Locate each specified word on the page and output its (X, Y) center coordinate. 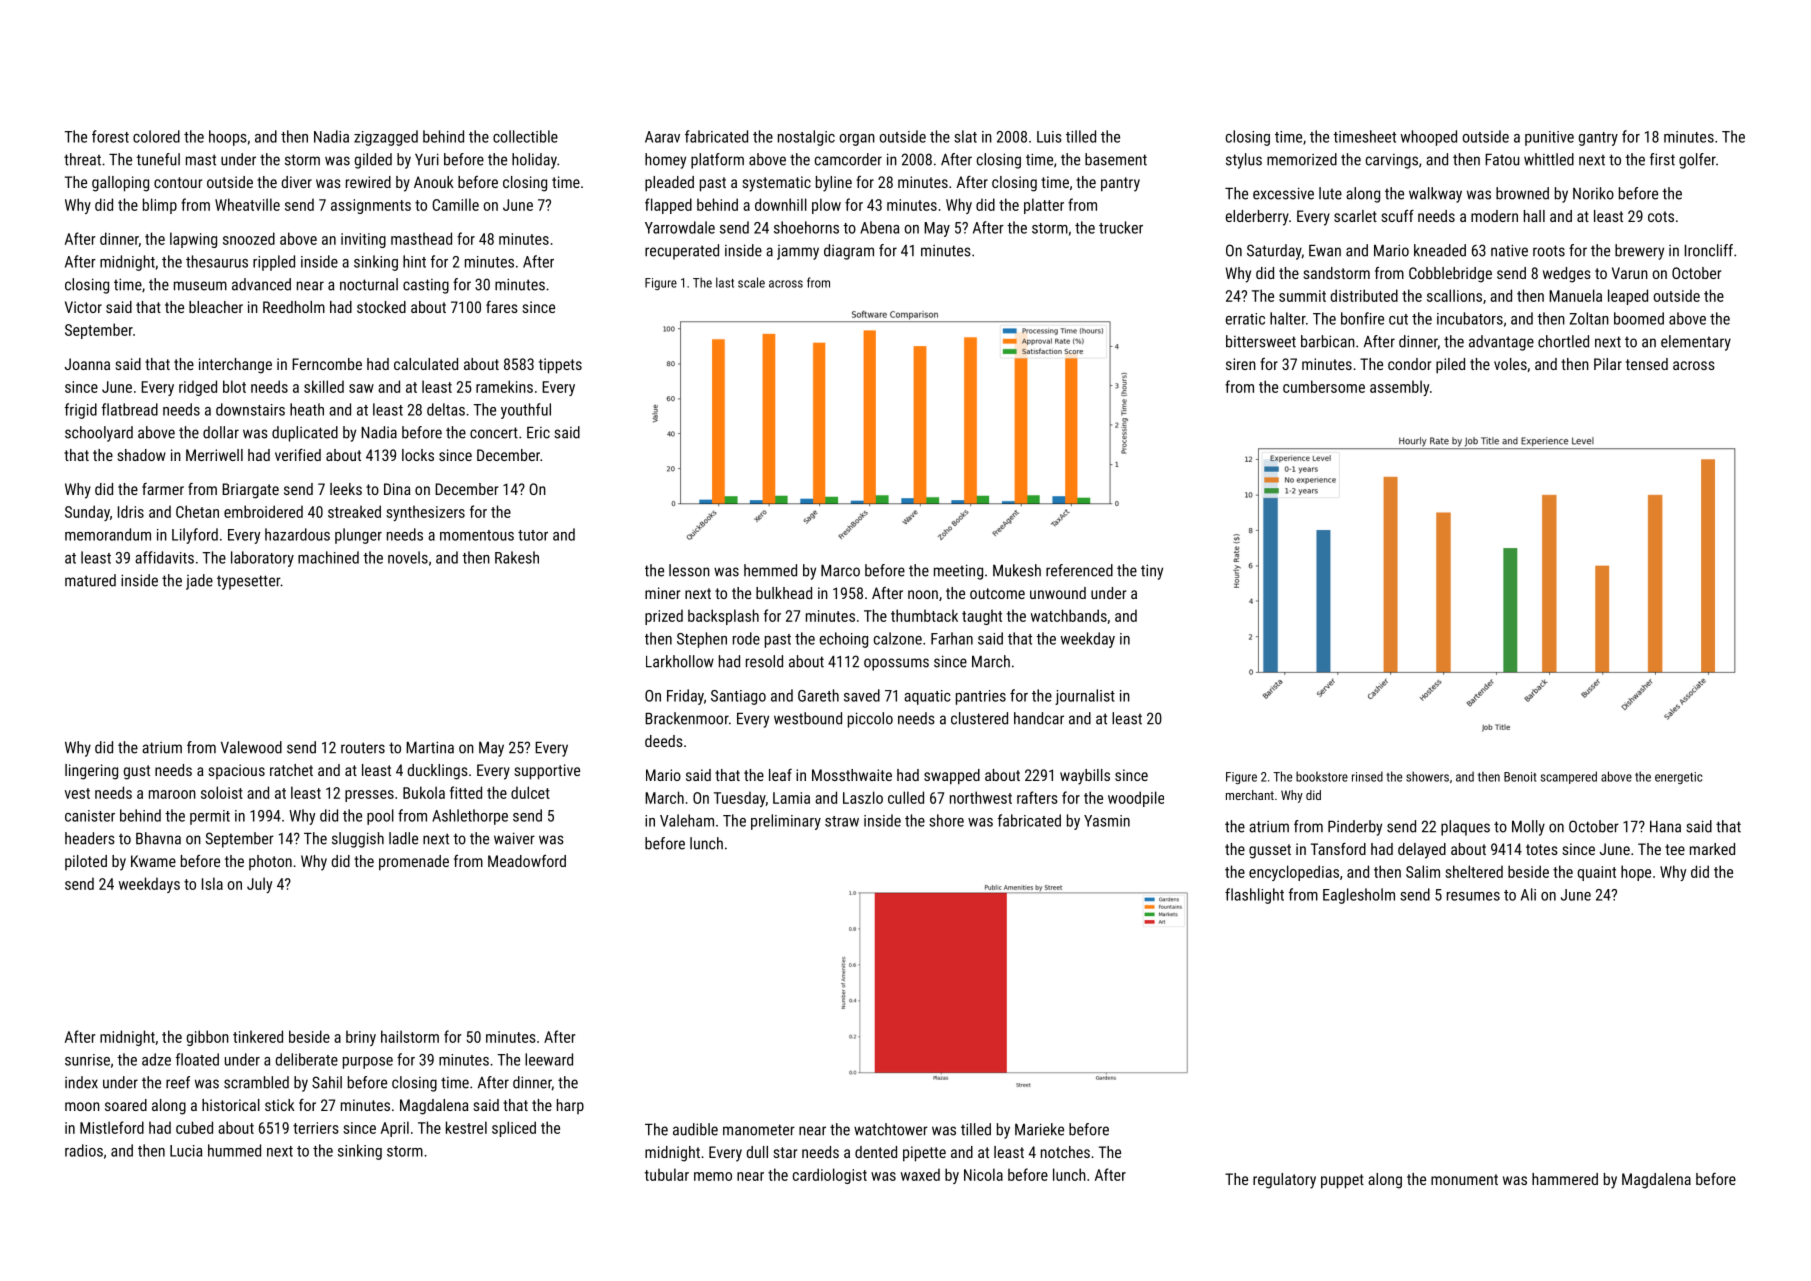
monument (1464, 1179)
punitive (1549, 138)
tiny (1152, 572)
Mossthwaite (852, 775)
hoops (228, 138)
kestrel (466, 1127)
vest (77, 793)
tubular (667, 1174)
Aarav (662, 137)
